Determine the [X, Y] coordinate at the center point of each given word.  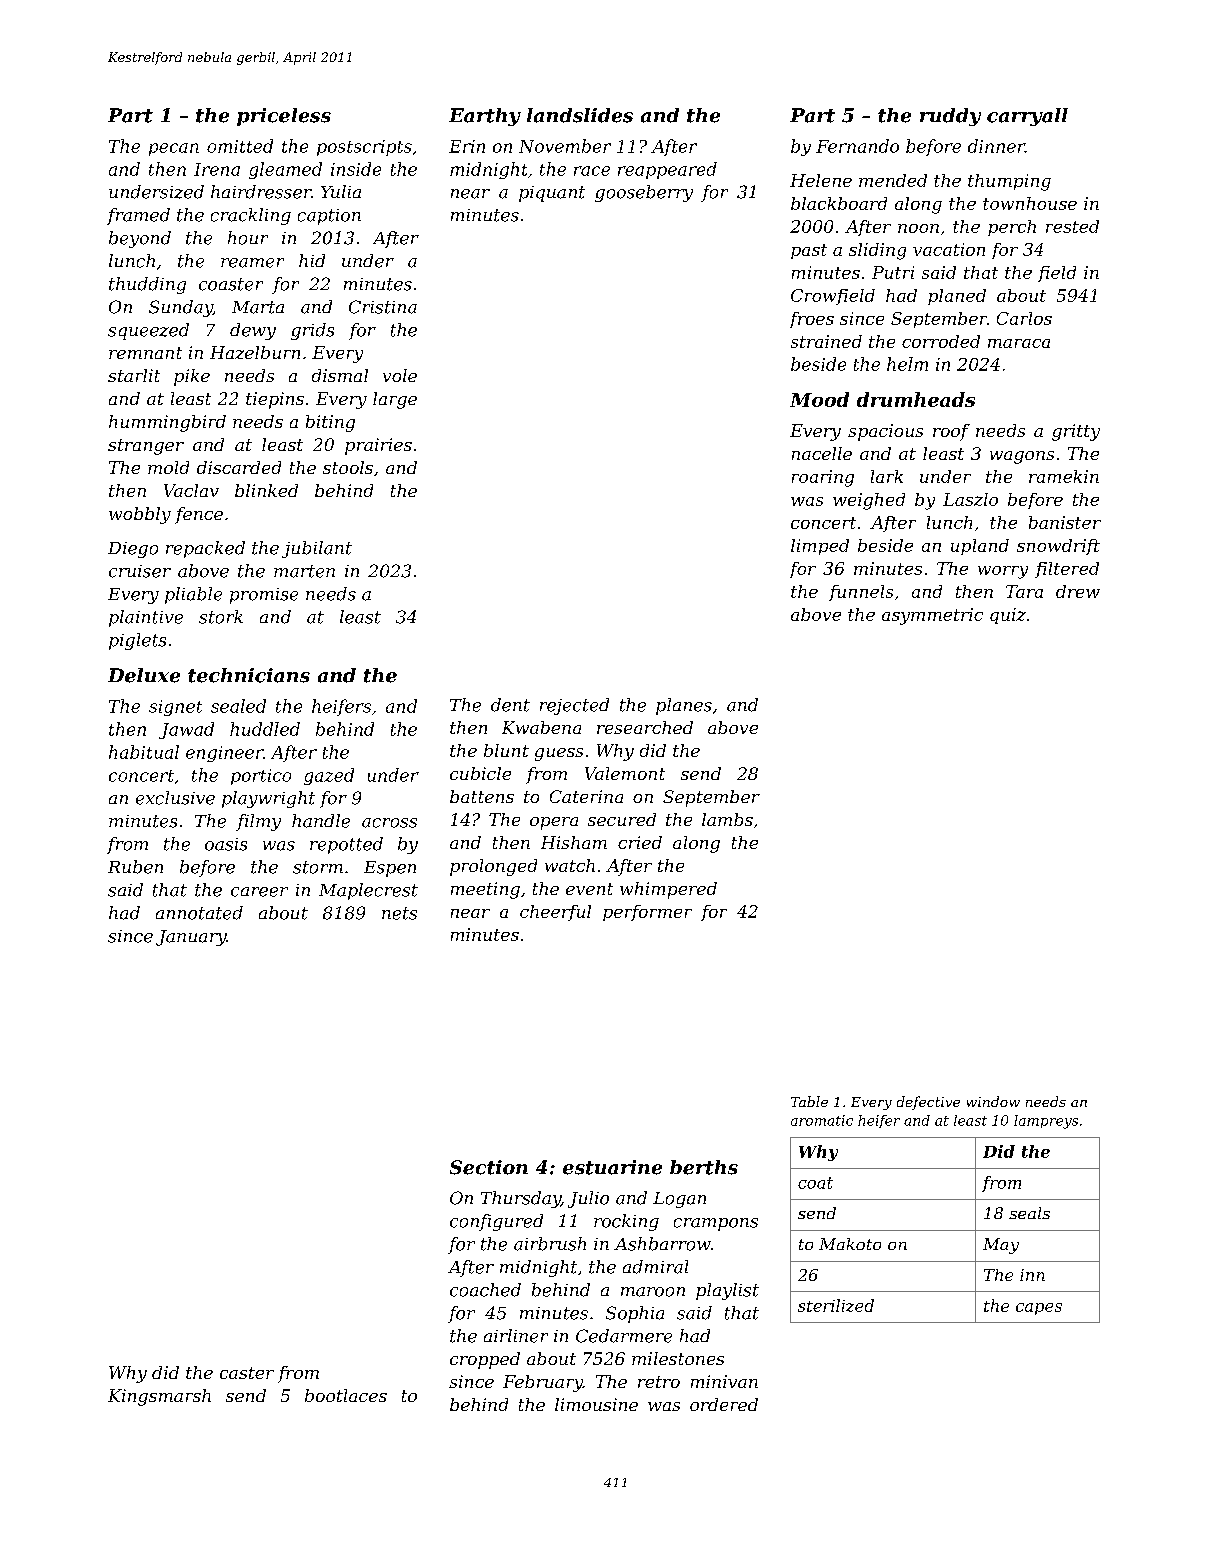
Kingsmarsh [159, 1397]
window [993, 1101]
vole [400, 375]
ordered [724, 1404]
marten [304, 571]
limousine [596, 1404]
